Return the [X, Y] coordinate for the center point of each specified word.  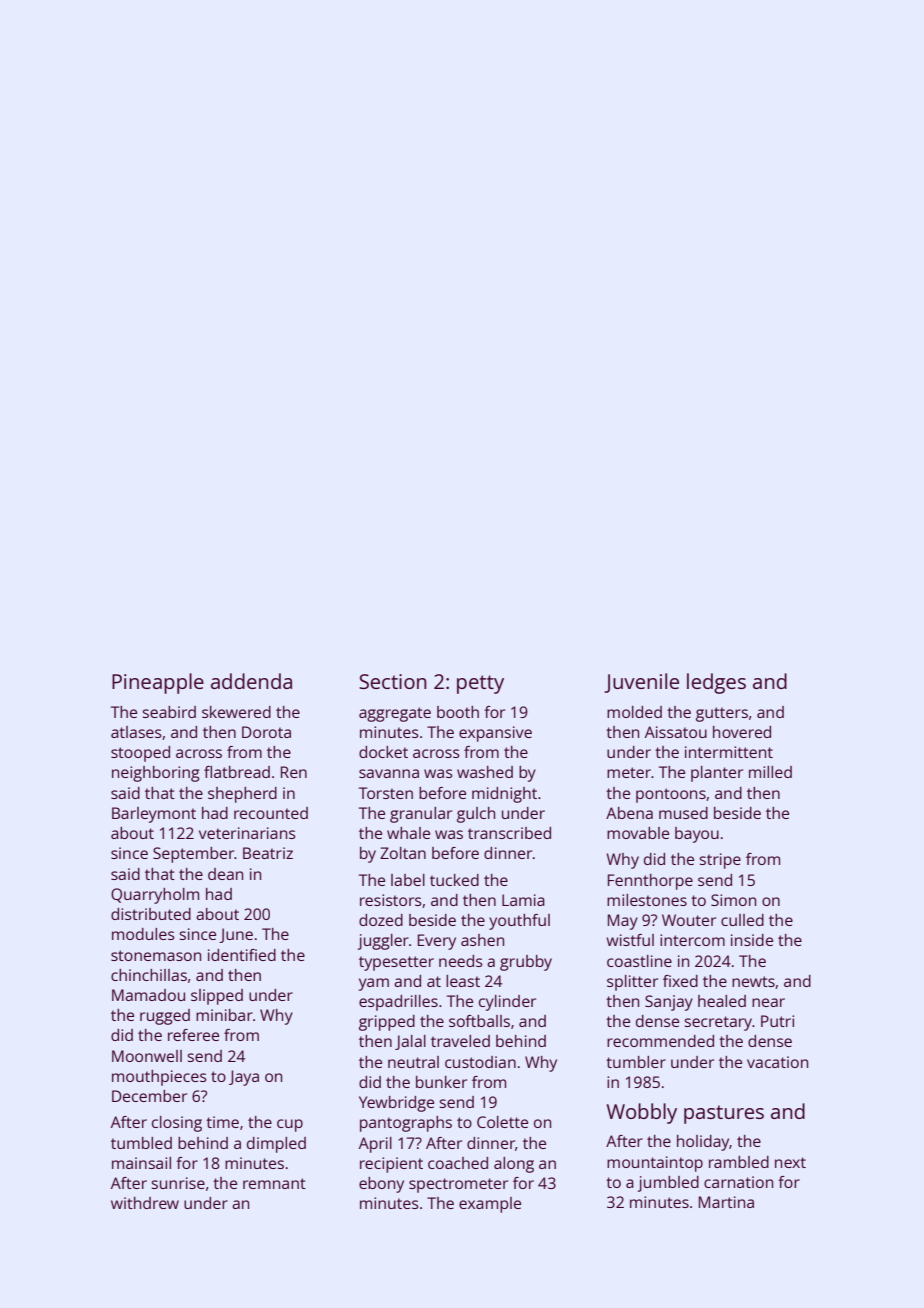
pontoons [671, 795]
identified [242, 955]
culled [742, 920]
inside [752, 940]
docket [383, 752]
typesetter [396, 963]
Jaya [244, 1078]
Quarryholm [155, 896]
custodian [480, 1062]
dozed [381, 920]
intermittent [729, 752]
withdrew [145, 1203]
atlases [136, 732]
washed [485, 772]
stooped [140, 754]
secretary [719, 1023]
